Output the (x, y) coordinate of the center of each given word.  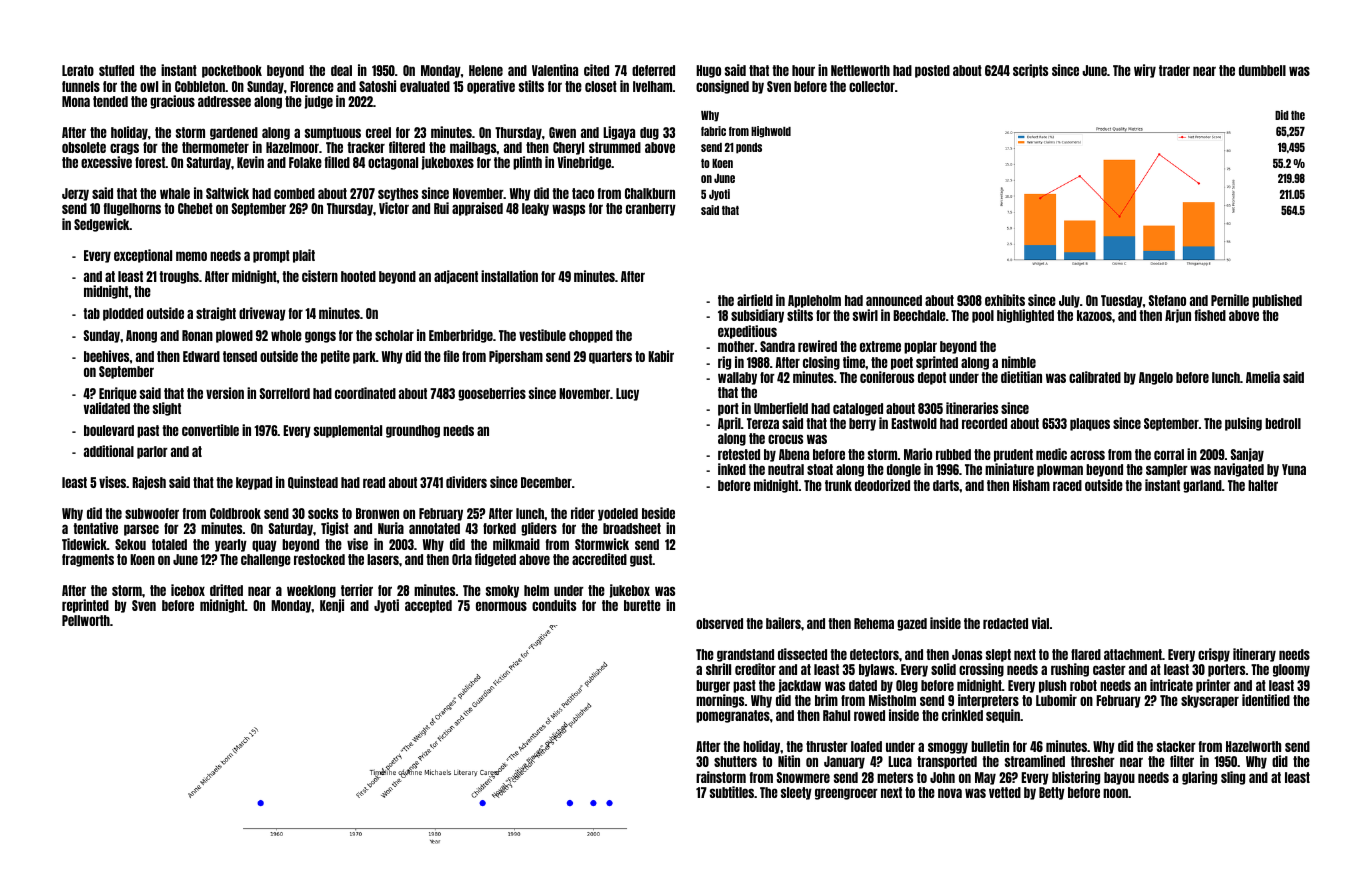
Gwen (562, 132)
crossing (981, 670)
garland (1202, 486)
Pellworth (86, 620)
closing (821, 363)
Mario (918, 454)
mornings (720, 701)
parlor (152, 452)
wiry (1145, 71)
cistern (320, 276)
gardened (234, 133)
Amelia (1263, 377)
